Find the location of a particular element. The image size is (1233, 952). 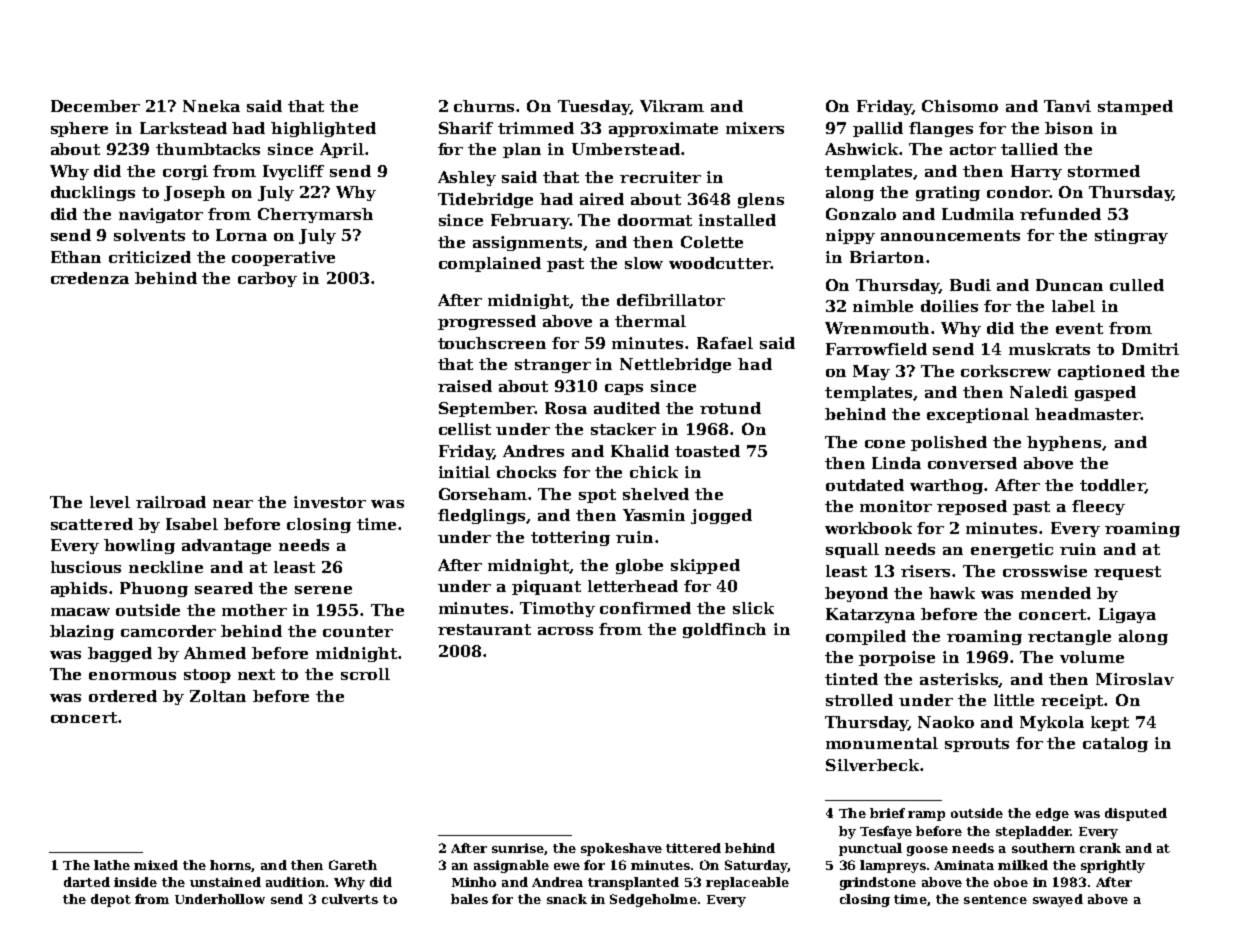

Colette is located at coordinates (712, 242).
